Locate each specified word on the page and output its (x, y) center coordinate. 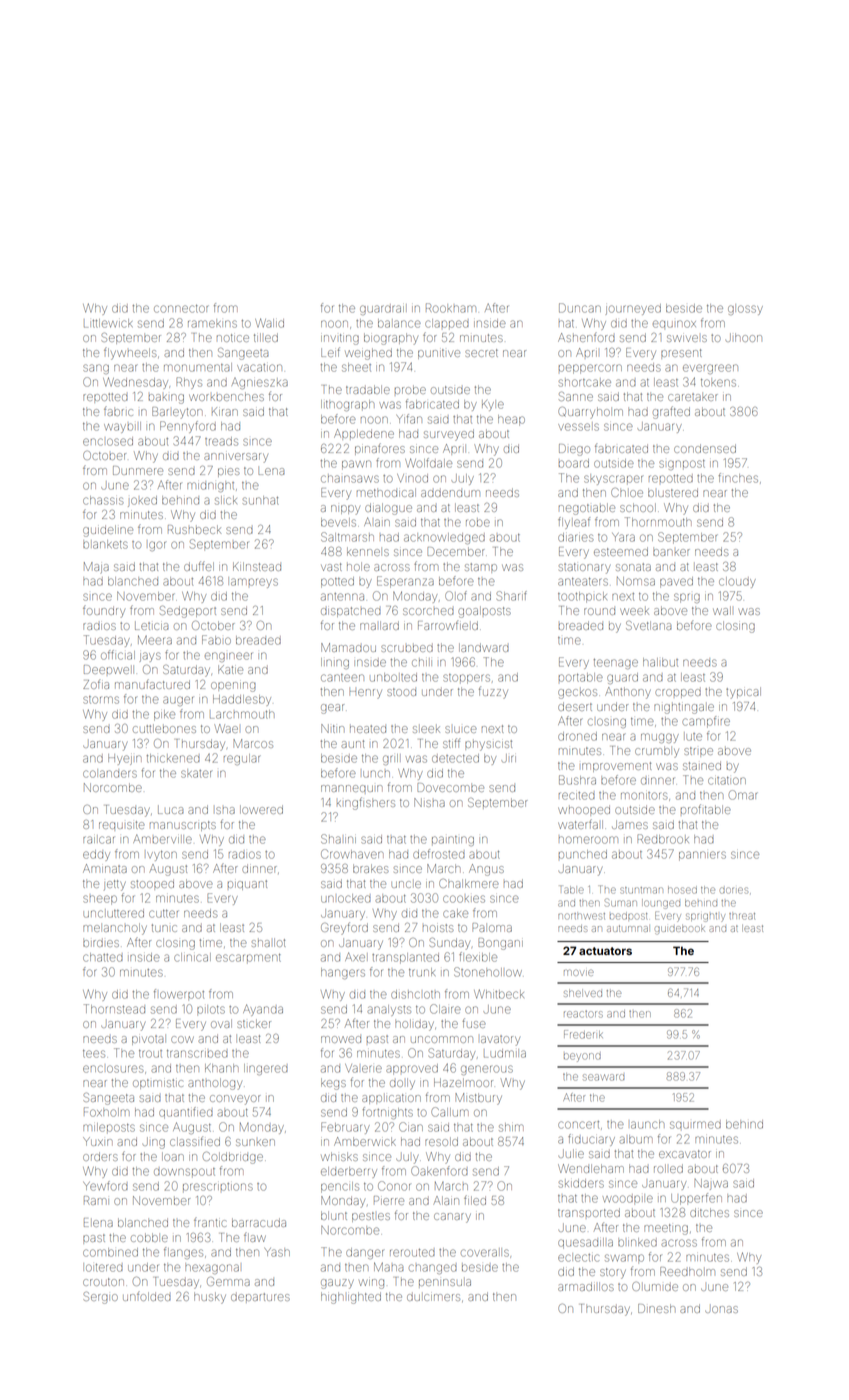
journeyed (633, 309)
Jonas (721, 1309)
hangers (343, 973)
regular (242, 759)
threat (742, 916)
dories (733, 890)
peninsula (445, 1283)
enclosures (113, 1069)
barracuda (259, 1222)
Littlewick (108, 323)
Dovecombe (451, 787)
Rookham (451, 308)
